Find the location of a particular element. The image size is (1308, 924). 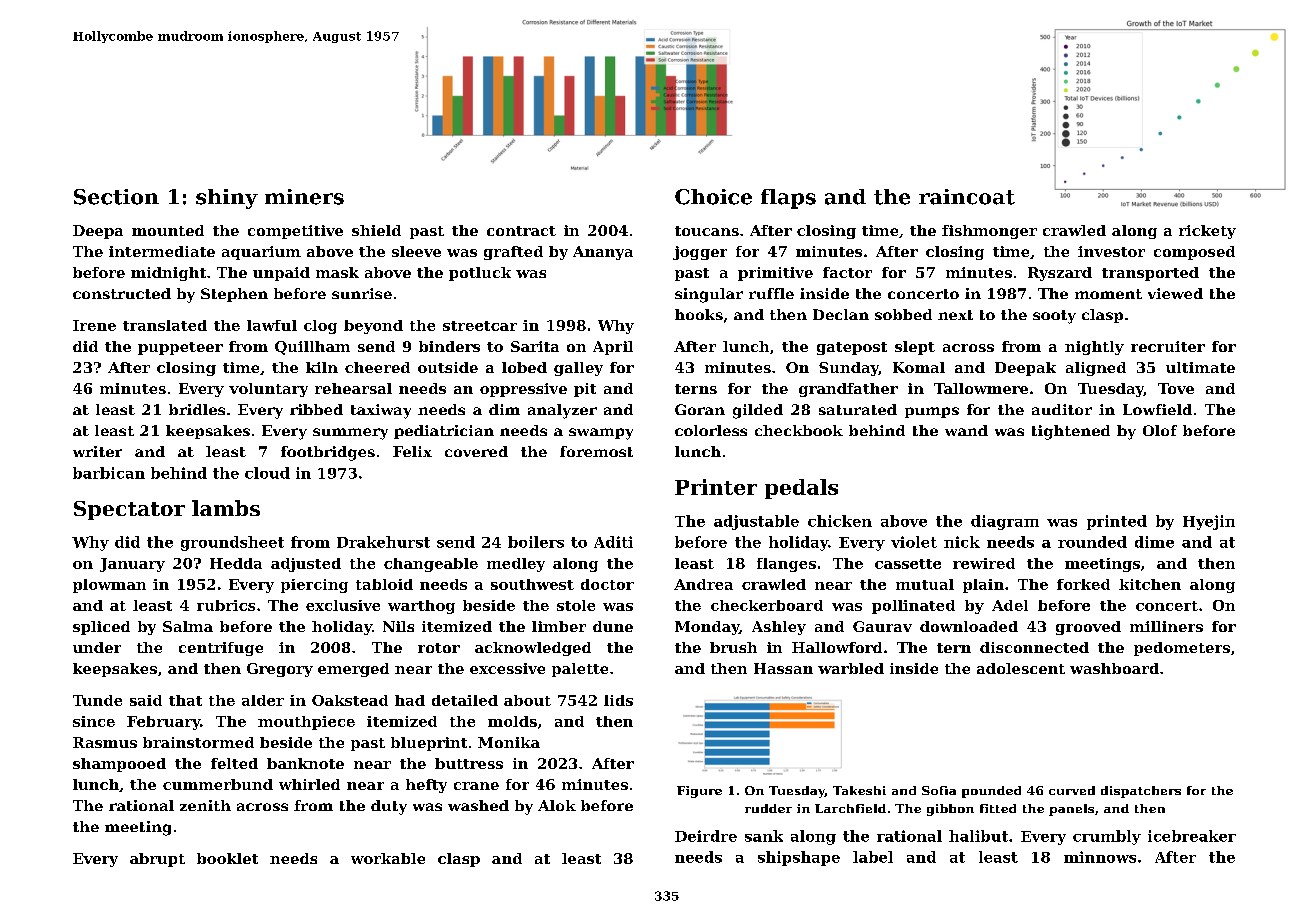

sank is located at coordinates (764, 836).
